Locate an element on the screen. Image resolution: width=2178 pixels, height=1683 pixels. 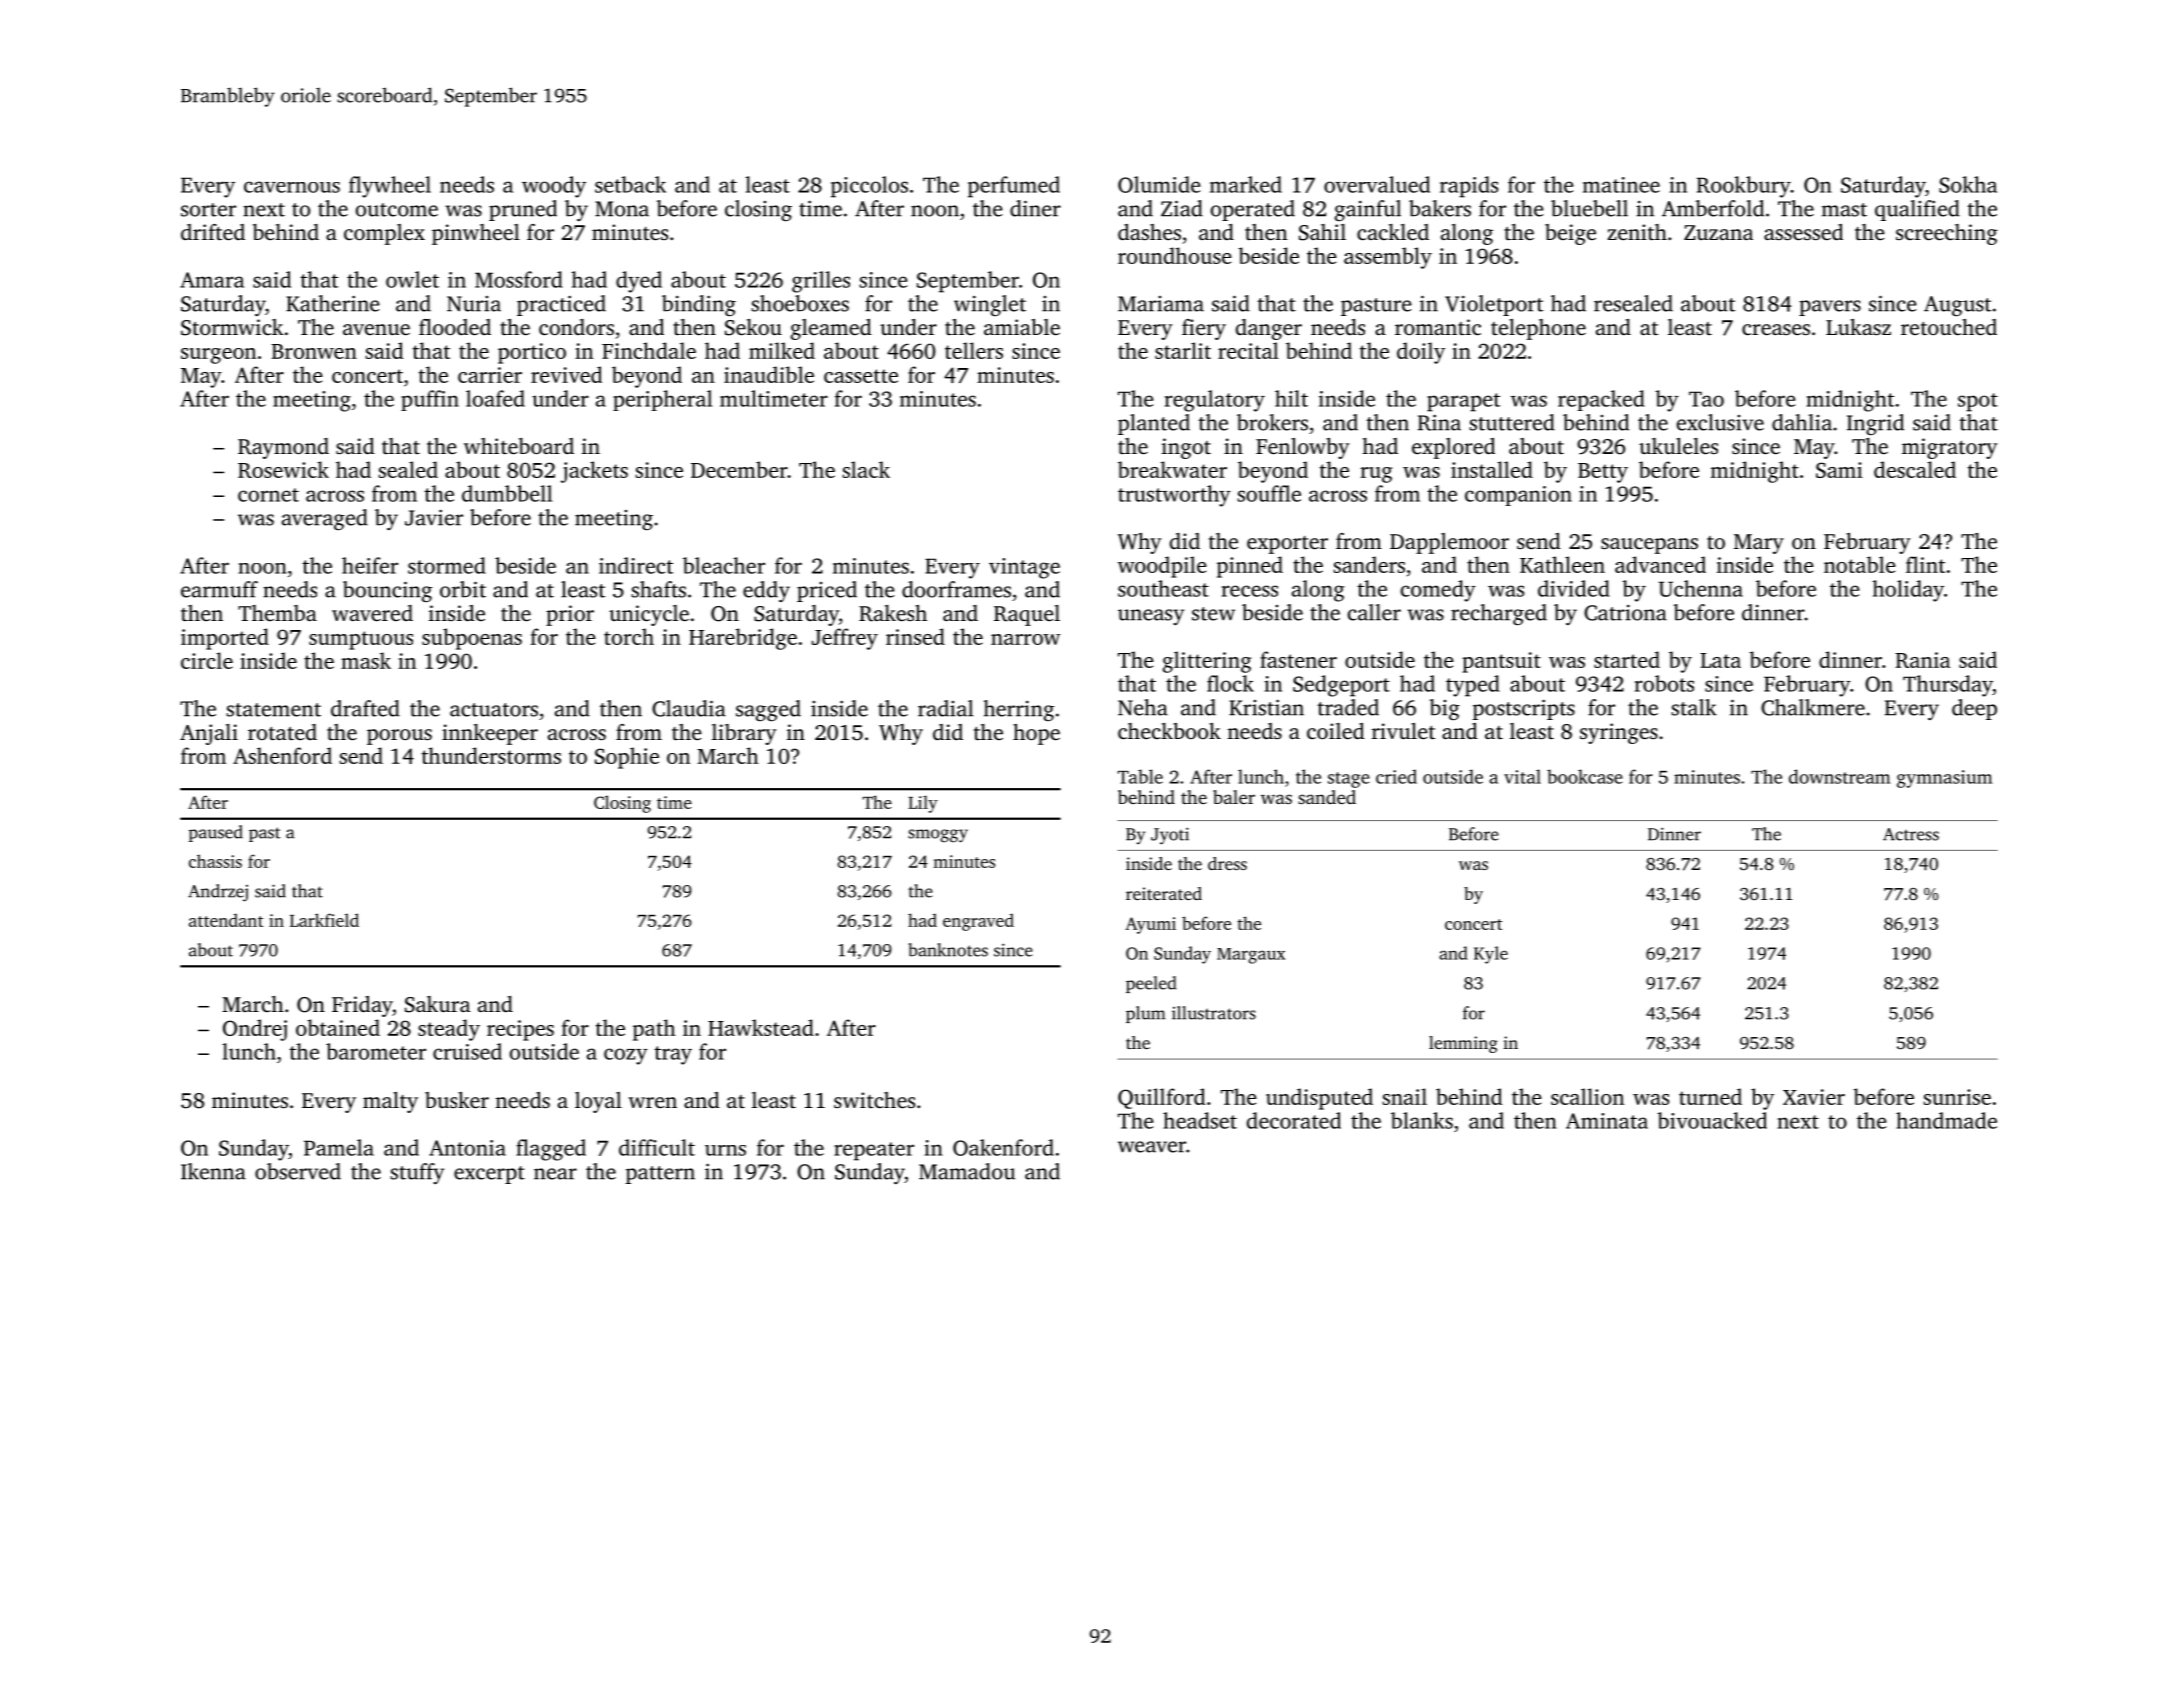
handmade is located at coordinates (1946, 1120).
